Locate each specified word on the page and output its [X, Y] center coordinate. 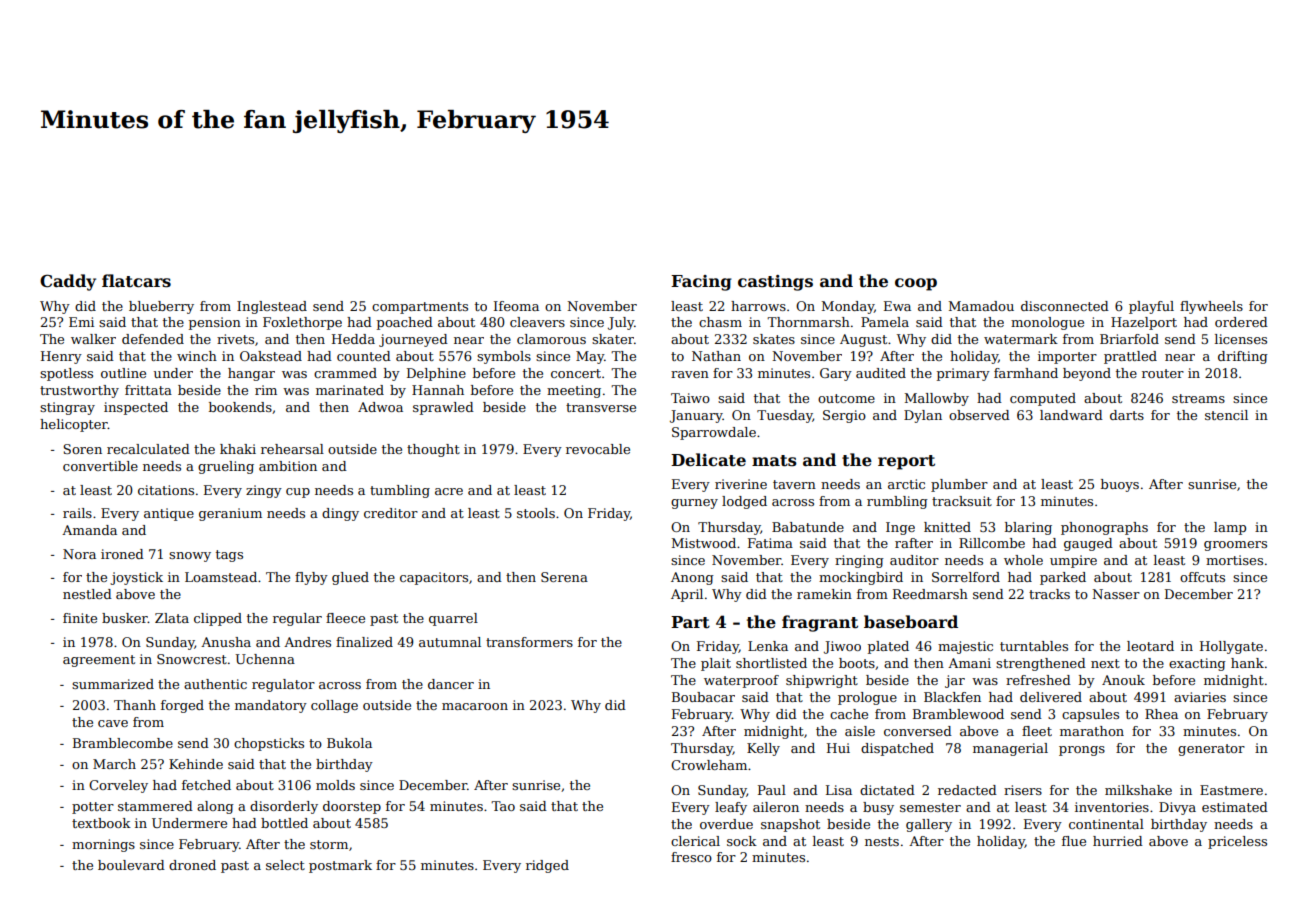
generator [1211, 750]
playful [1151, 307]
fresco [691, 857]
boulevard [131, 865]
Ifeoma [516, 306]
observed [979, 415]
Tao [503, 806]
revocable [598, 449]
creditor [391, 513]
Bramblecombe [123, 743]
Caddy [68, 282]
